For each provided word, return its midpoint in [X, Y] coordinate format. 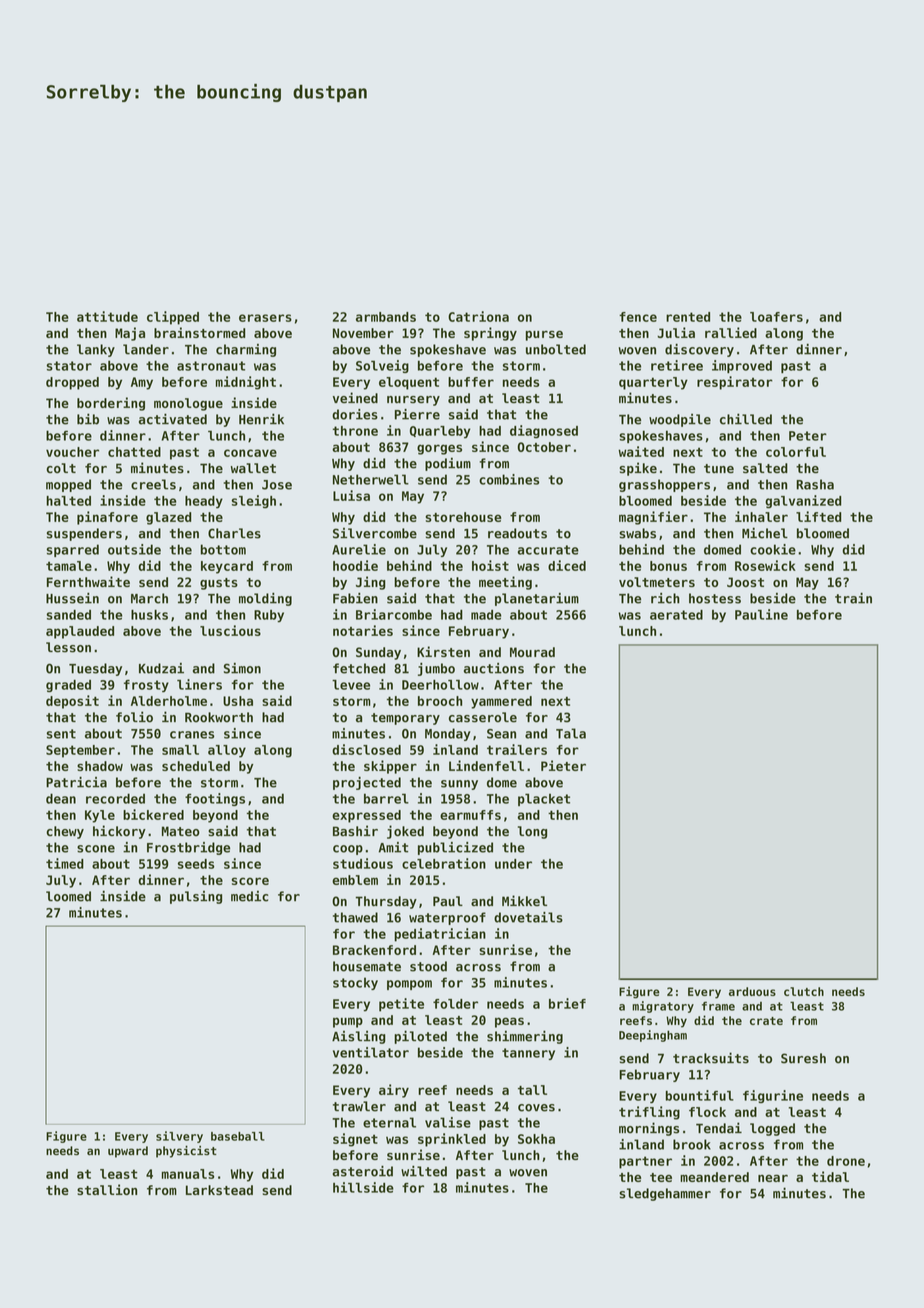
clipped [173, 318]
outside [134, 549]
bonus [668, 566]
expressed [366, 816]
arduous [752, 991]
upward [128, 1152]
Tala [571, 733]
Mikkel [524, 900]
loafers [776, 317]
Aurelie [359, 549]
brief [567, 1003]
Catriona [478, 316]
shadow [100, 766]
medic [249, 896]
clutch [804, 991]
